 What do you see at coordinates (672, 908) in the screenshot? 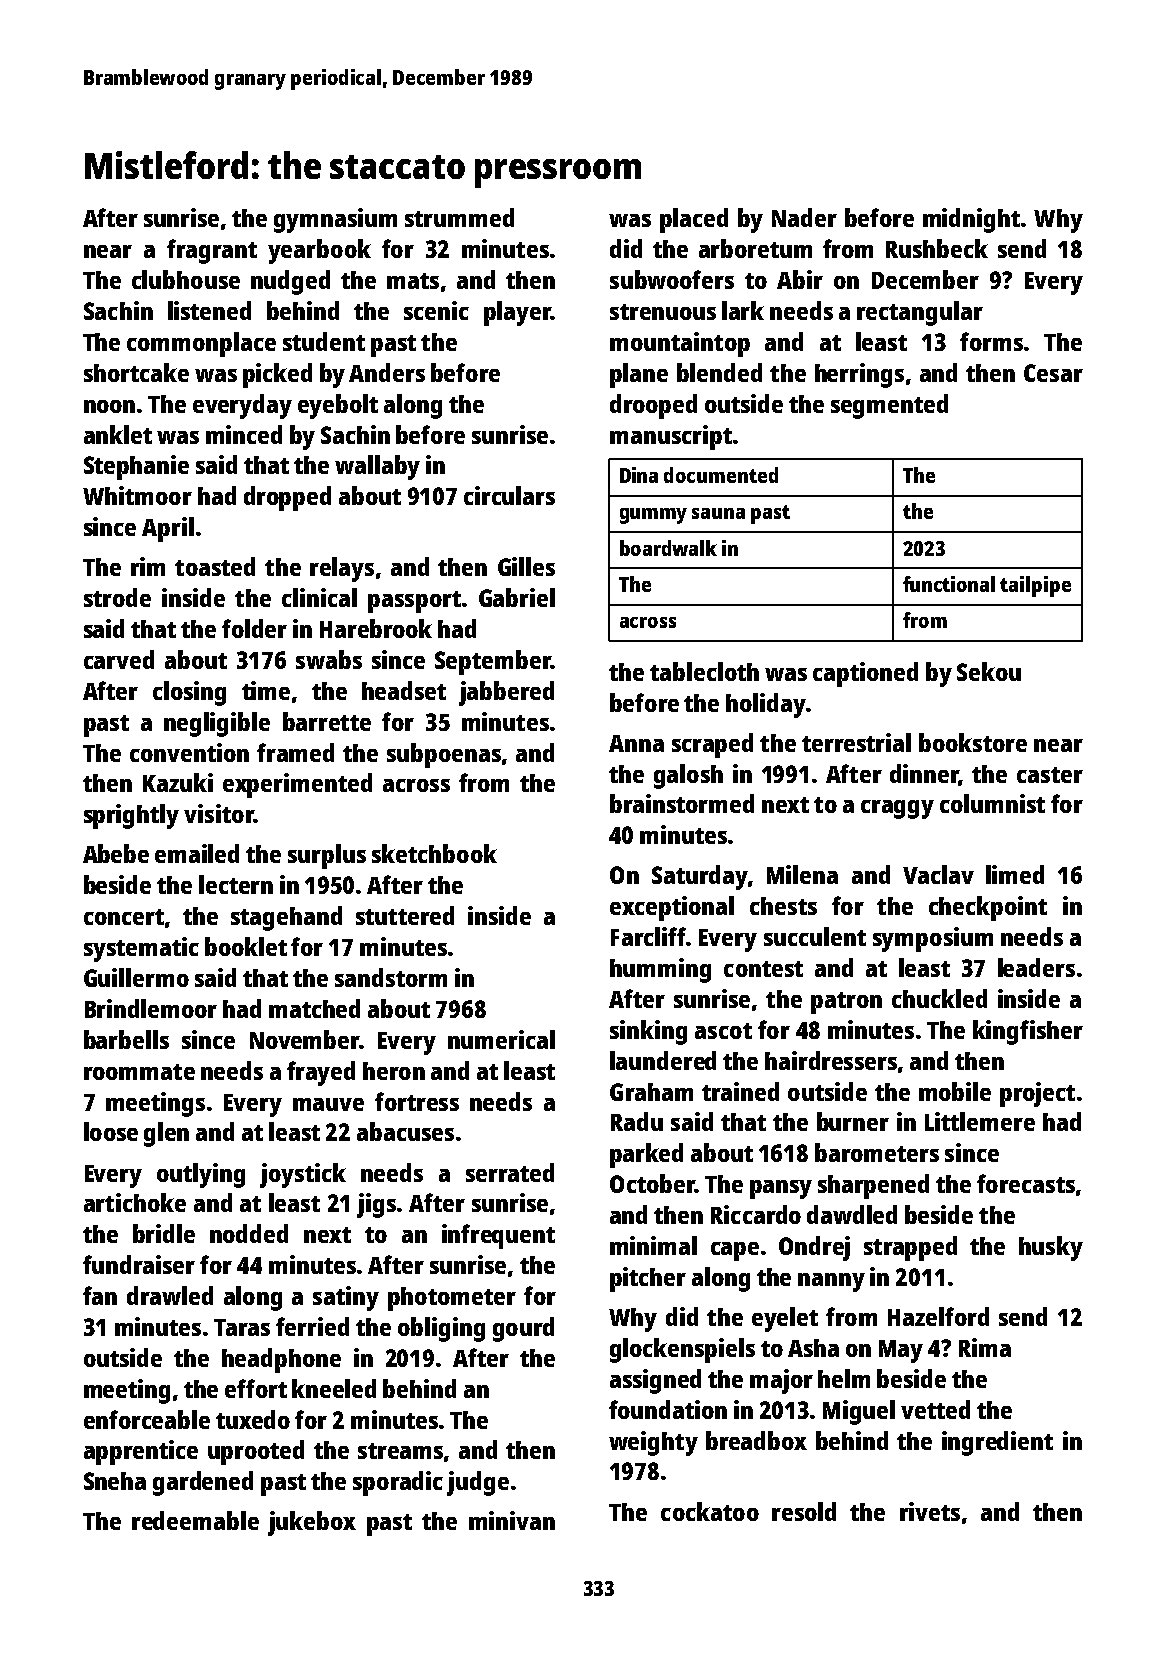
I see `exceptional` at bounding box center [672, 908].
